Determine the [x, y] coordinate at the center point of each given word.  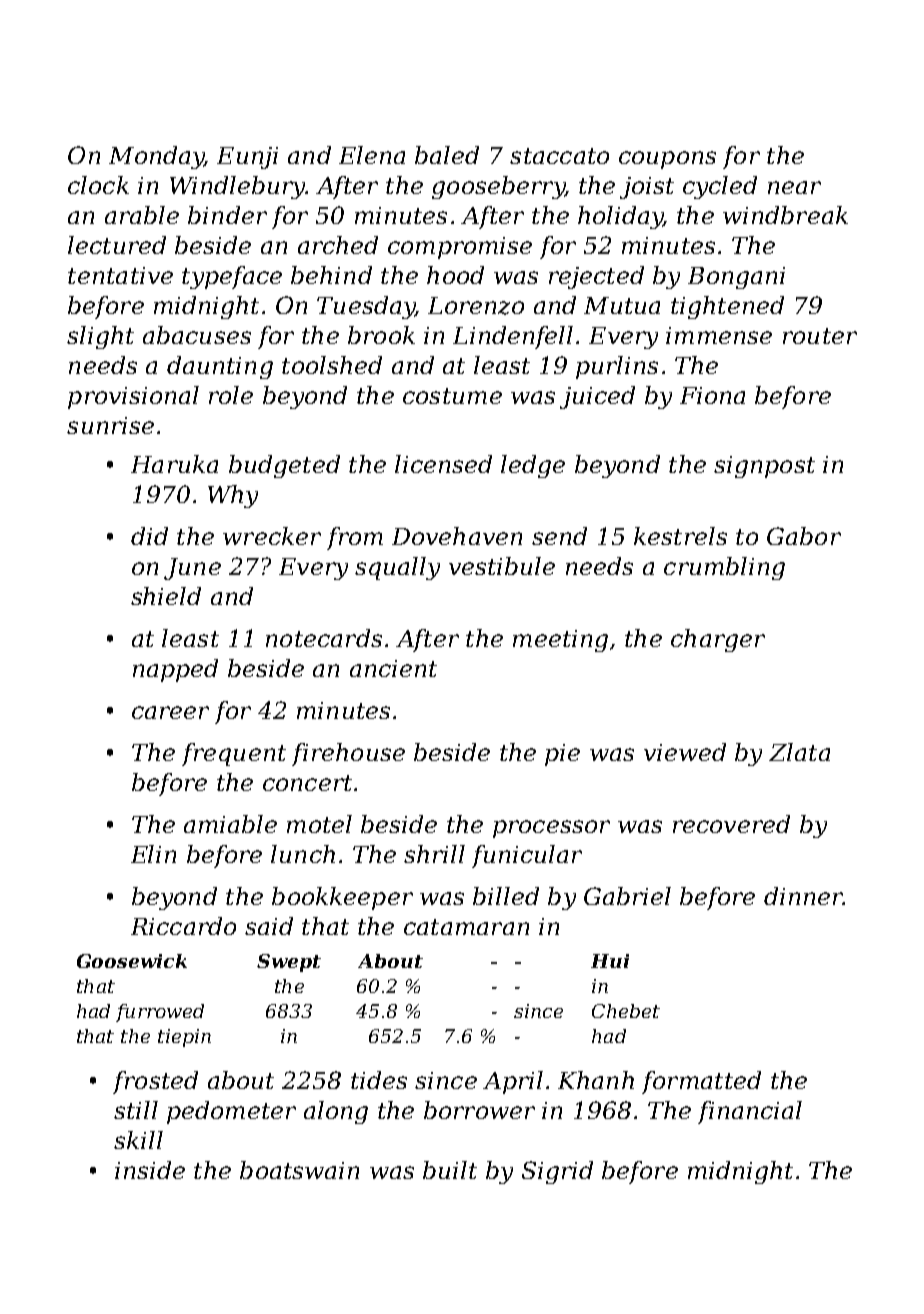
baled [447, 155]
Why [233, 496]
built [450, 1170]
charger [718, 640]
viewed [685, 752]
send [559, 536]
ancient [393, 668]
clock [98, 185]
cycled [720, 187]
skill [138, 1140]
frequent [234, 754]
